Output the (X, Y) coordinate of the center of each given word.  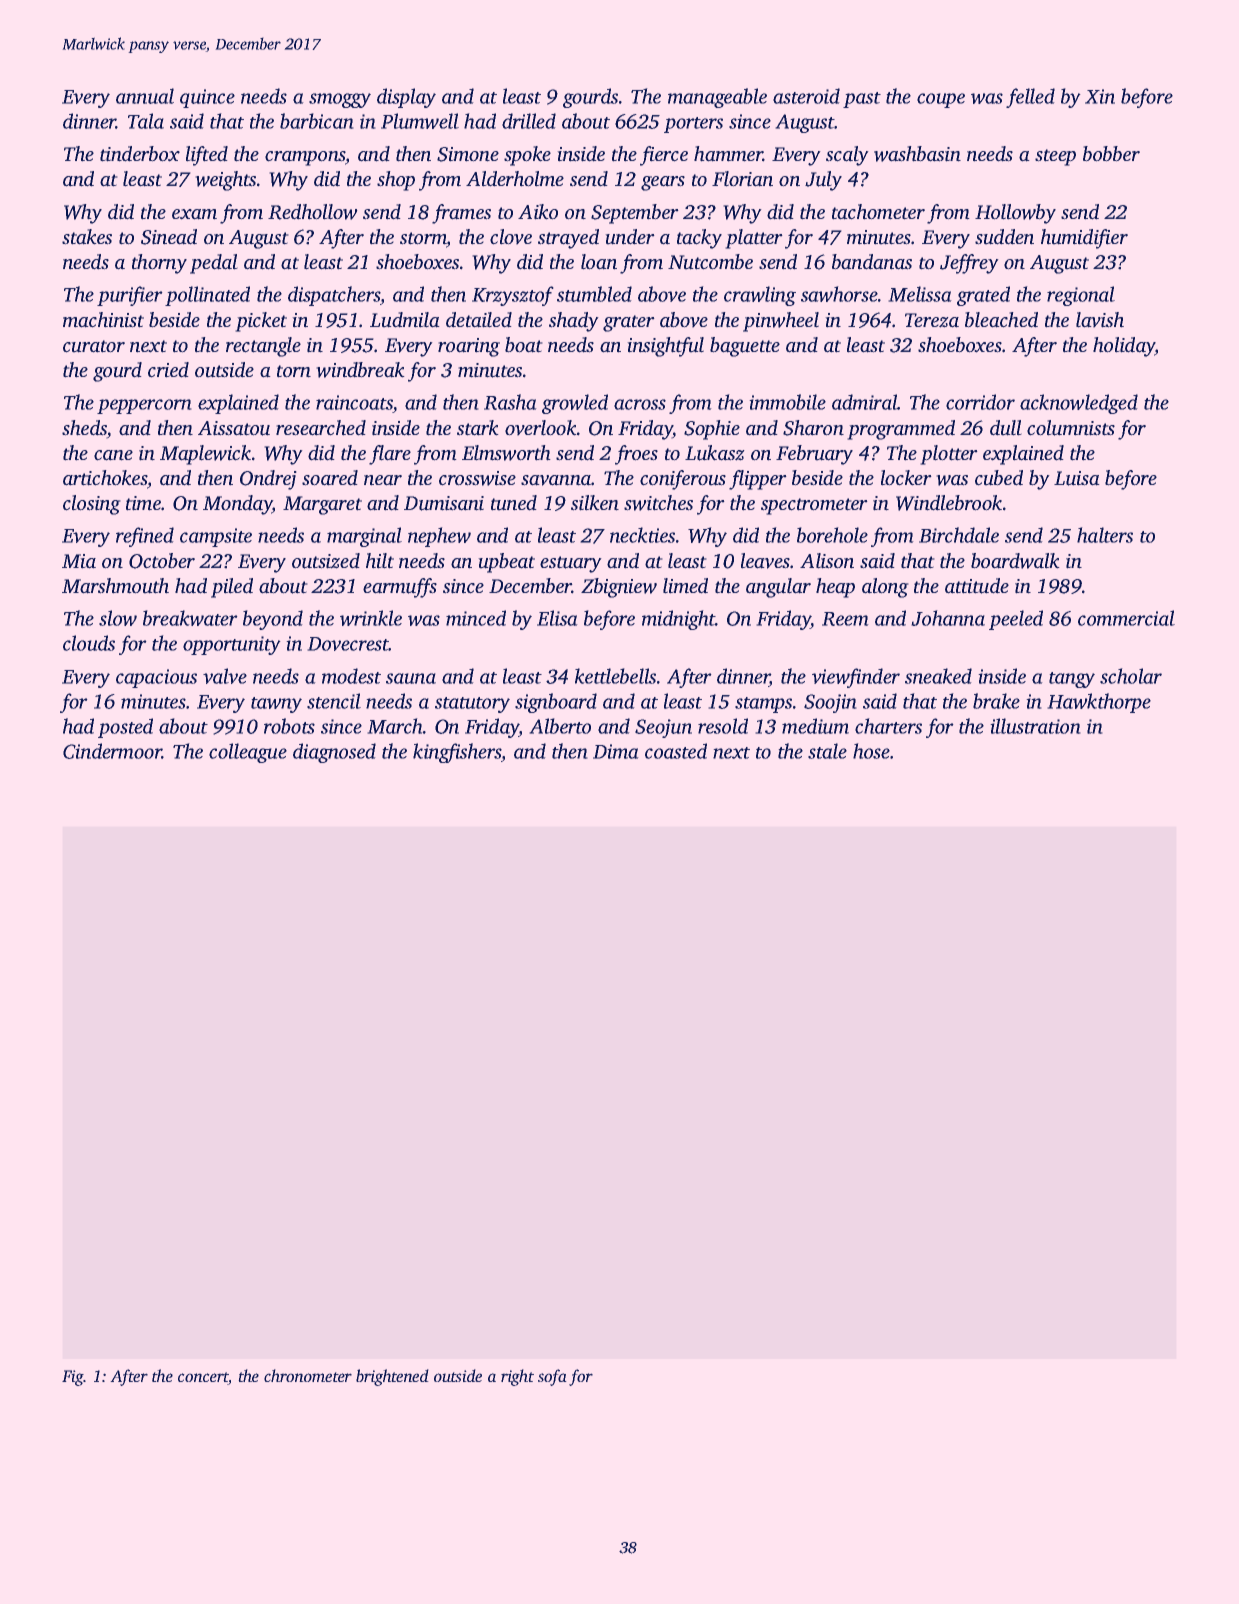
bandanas (872, 262)
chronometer (308, 1375)
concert (203, 1378)
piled (232, 588)
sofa (552, 1377)
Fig (73, 1378)
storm (423, 239)
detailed (479, 320)
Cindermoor (112, 751)
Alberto (560, 726)
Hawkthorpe (1099, 703)
